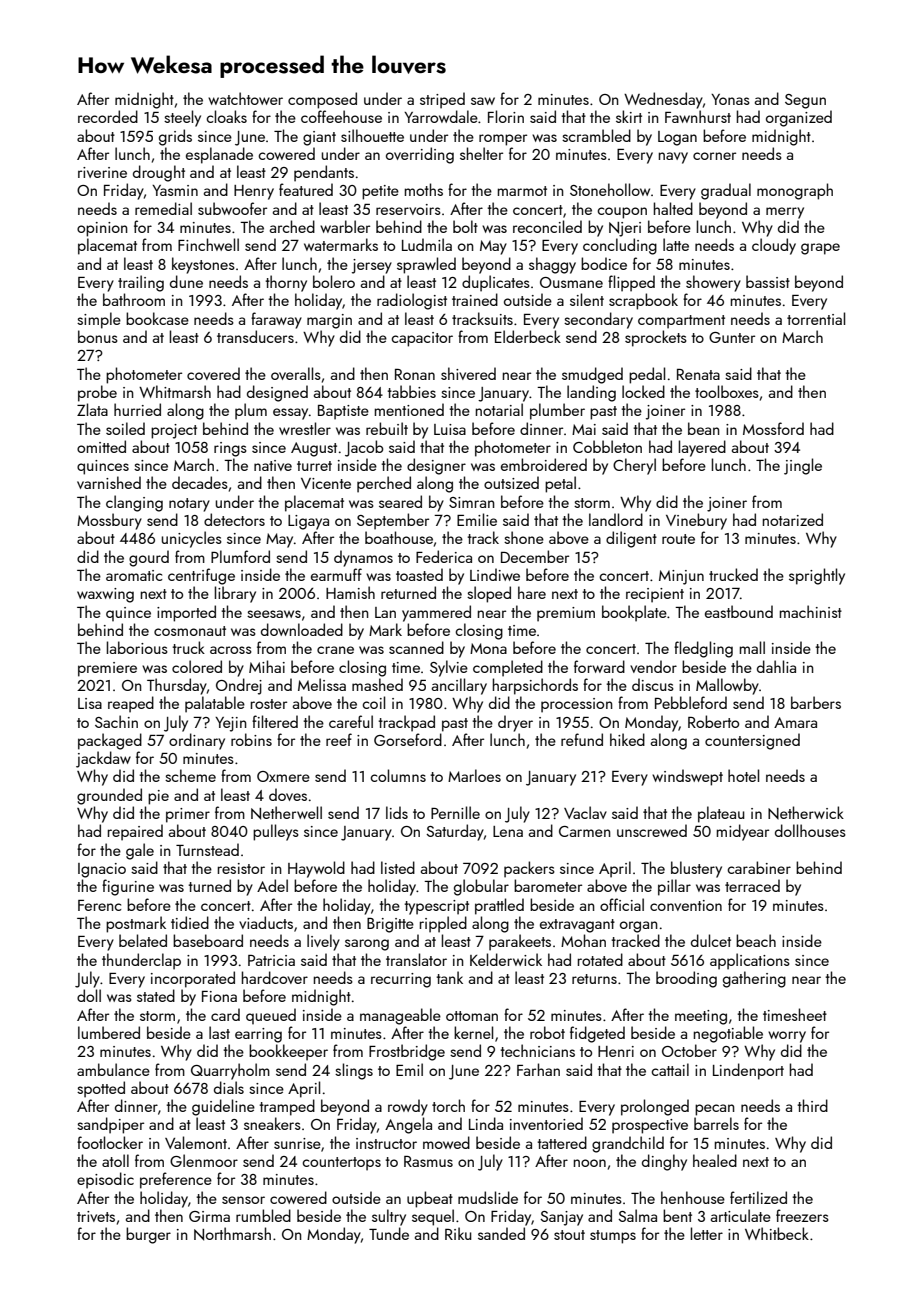 Image resolution: width=924 pixels, height=1308 pixels. I want to click on rippled, so click(443, 924).
